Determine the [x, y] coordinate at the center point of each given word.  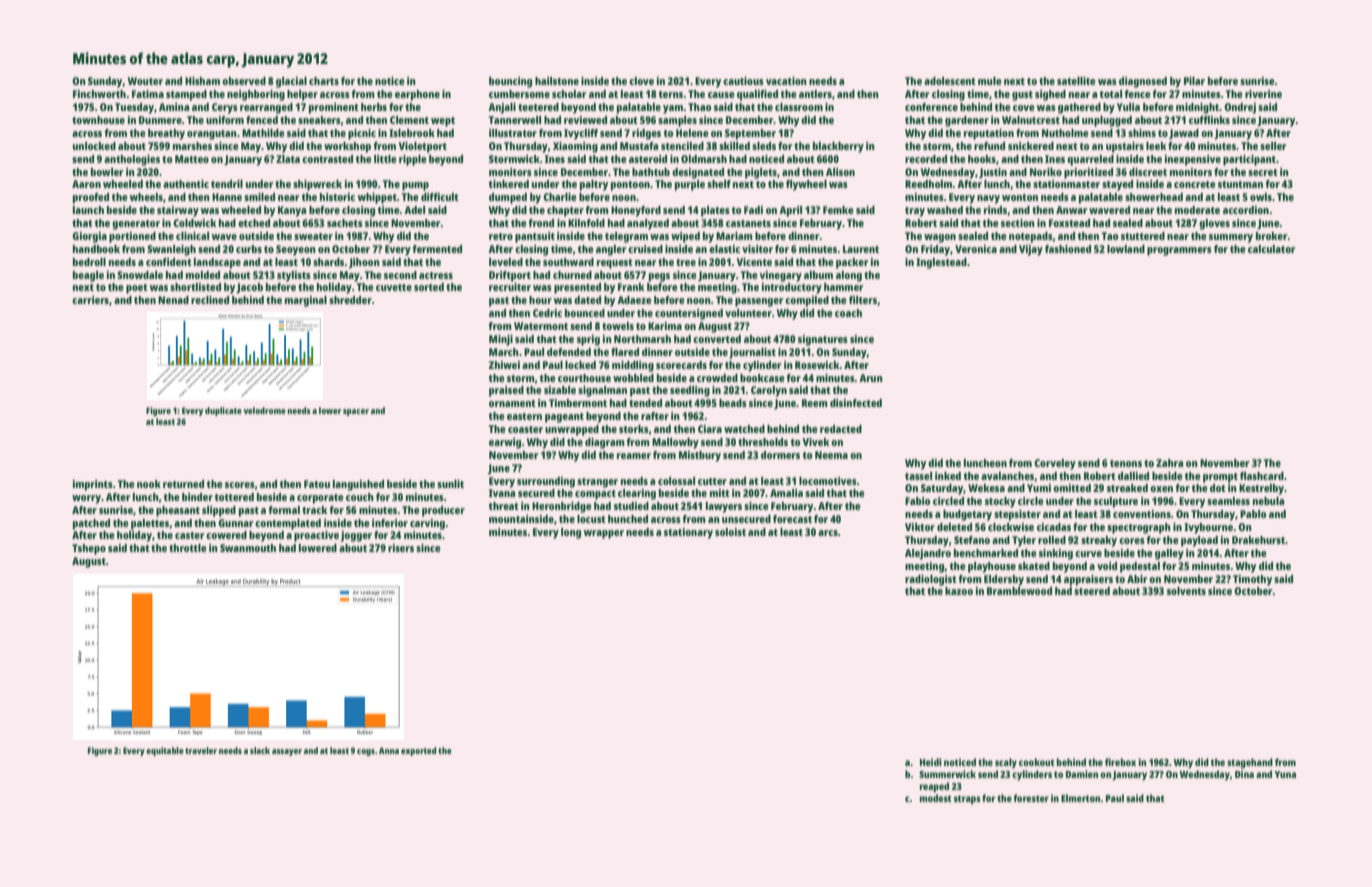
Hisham [202, 80]
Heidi [931, 762]
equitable [165, 751]
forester [1031, 798]
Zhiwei [504, 365]
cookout [1037, 762]
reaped [934, 787]
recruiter [510, 286]
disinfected [856, 403]
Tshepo [89, 549]
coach [848, 313]
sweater [313, 236]
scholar [569, 94]
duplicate [223, 411]
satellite [1076, 80]
